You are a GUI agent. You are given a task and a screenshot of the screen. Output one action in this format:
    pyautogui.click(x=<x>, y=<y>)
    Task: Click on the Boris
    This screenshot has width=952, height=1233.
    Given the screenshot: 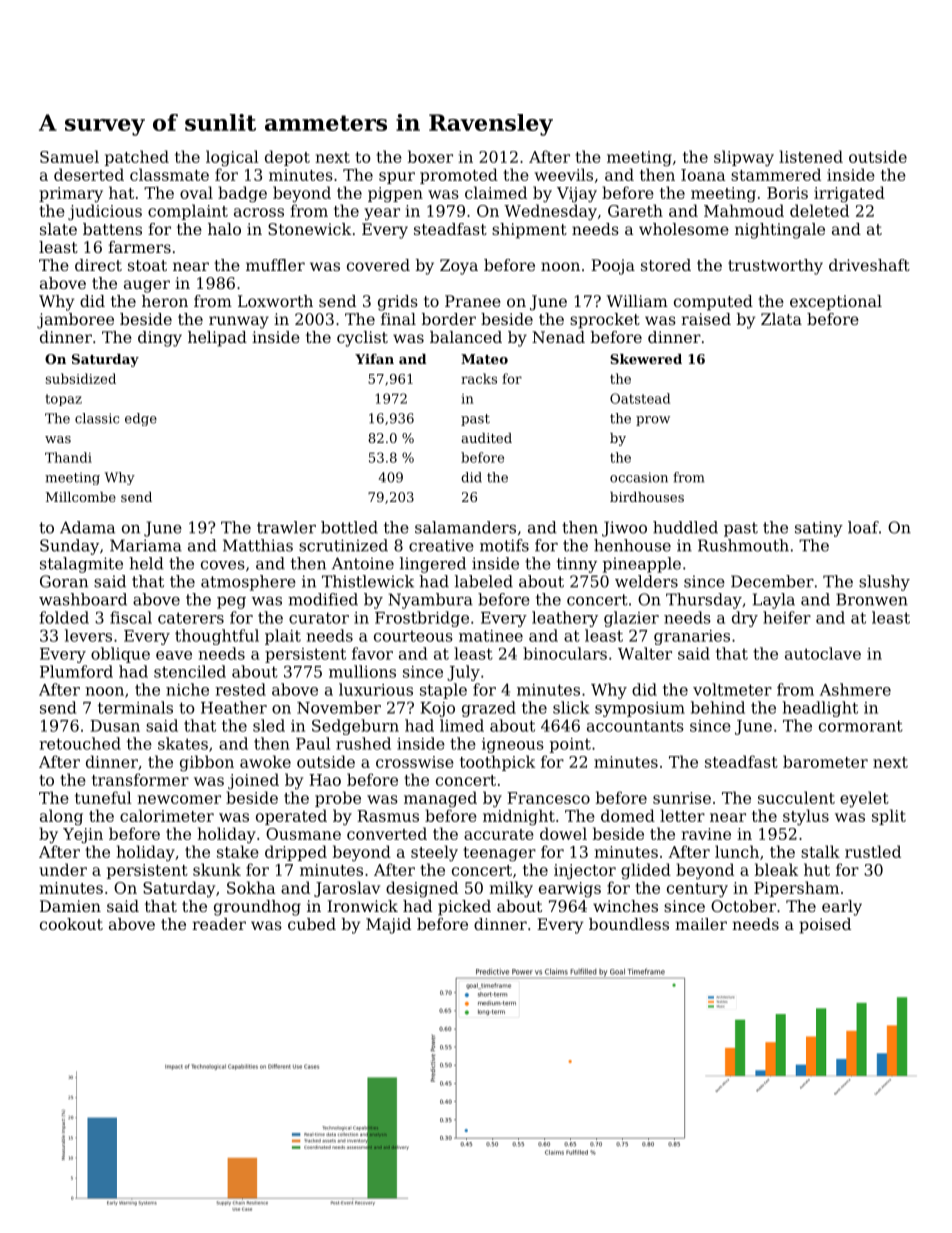 What is the action you would take?
    pyautogui.click(x=787, y=193)
